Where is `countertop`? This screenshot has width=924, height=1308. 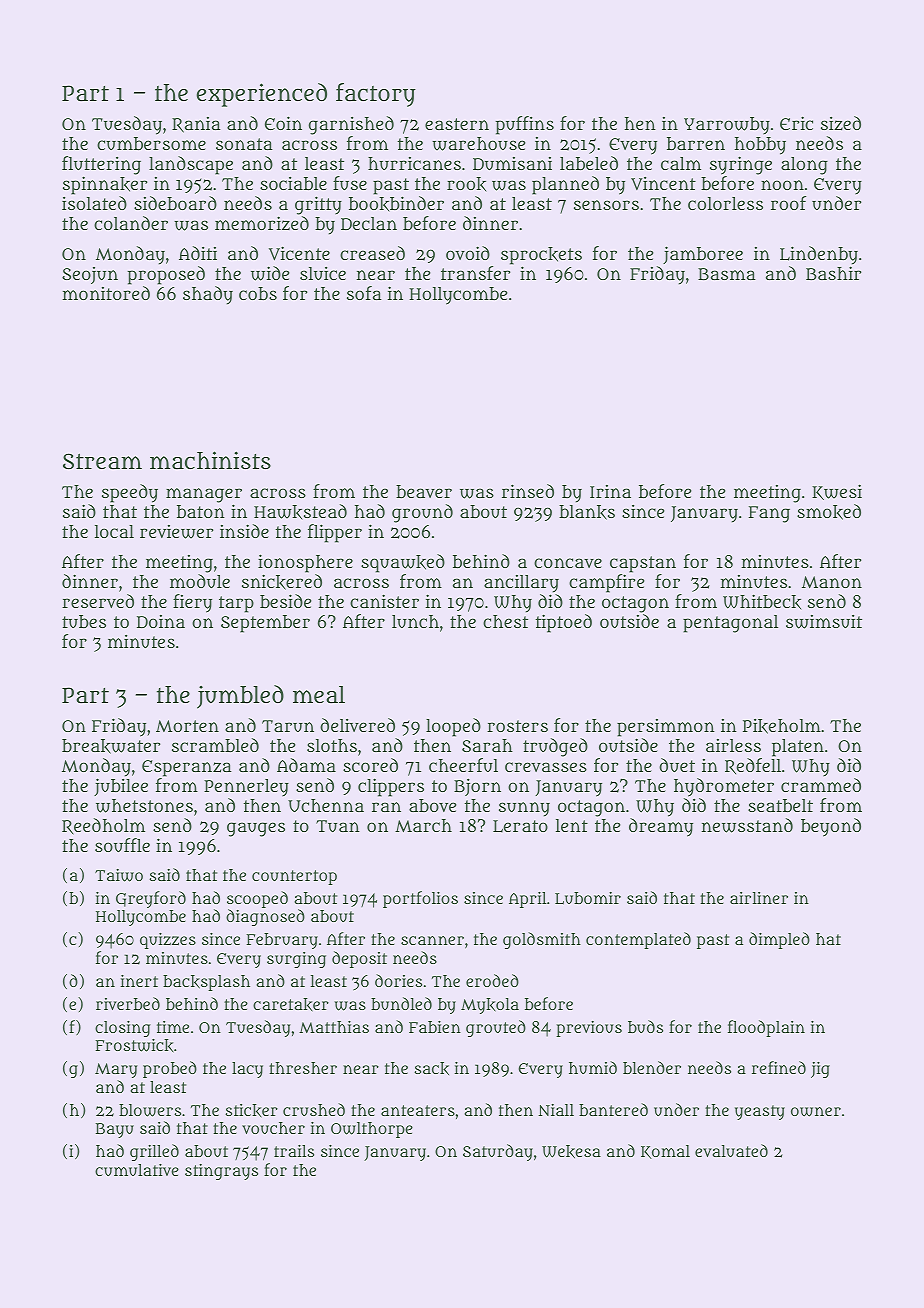 countertop is located at coordinates (294, 877).
